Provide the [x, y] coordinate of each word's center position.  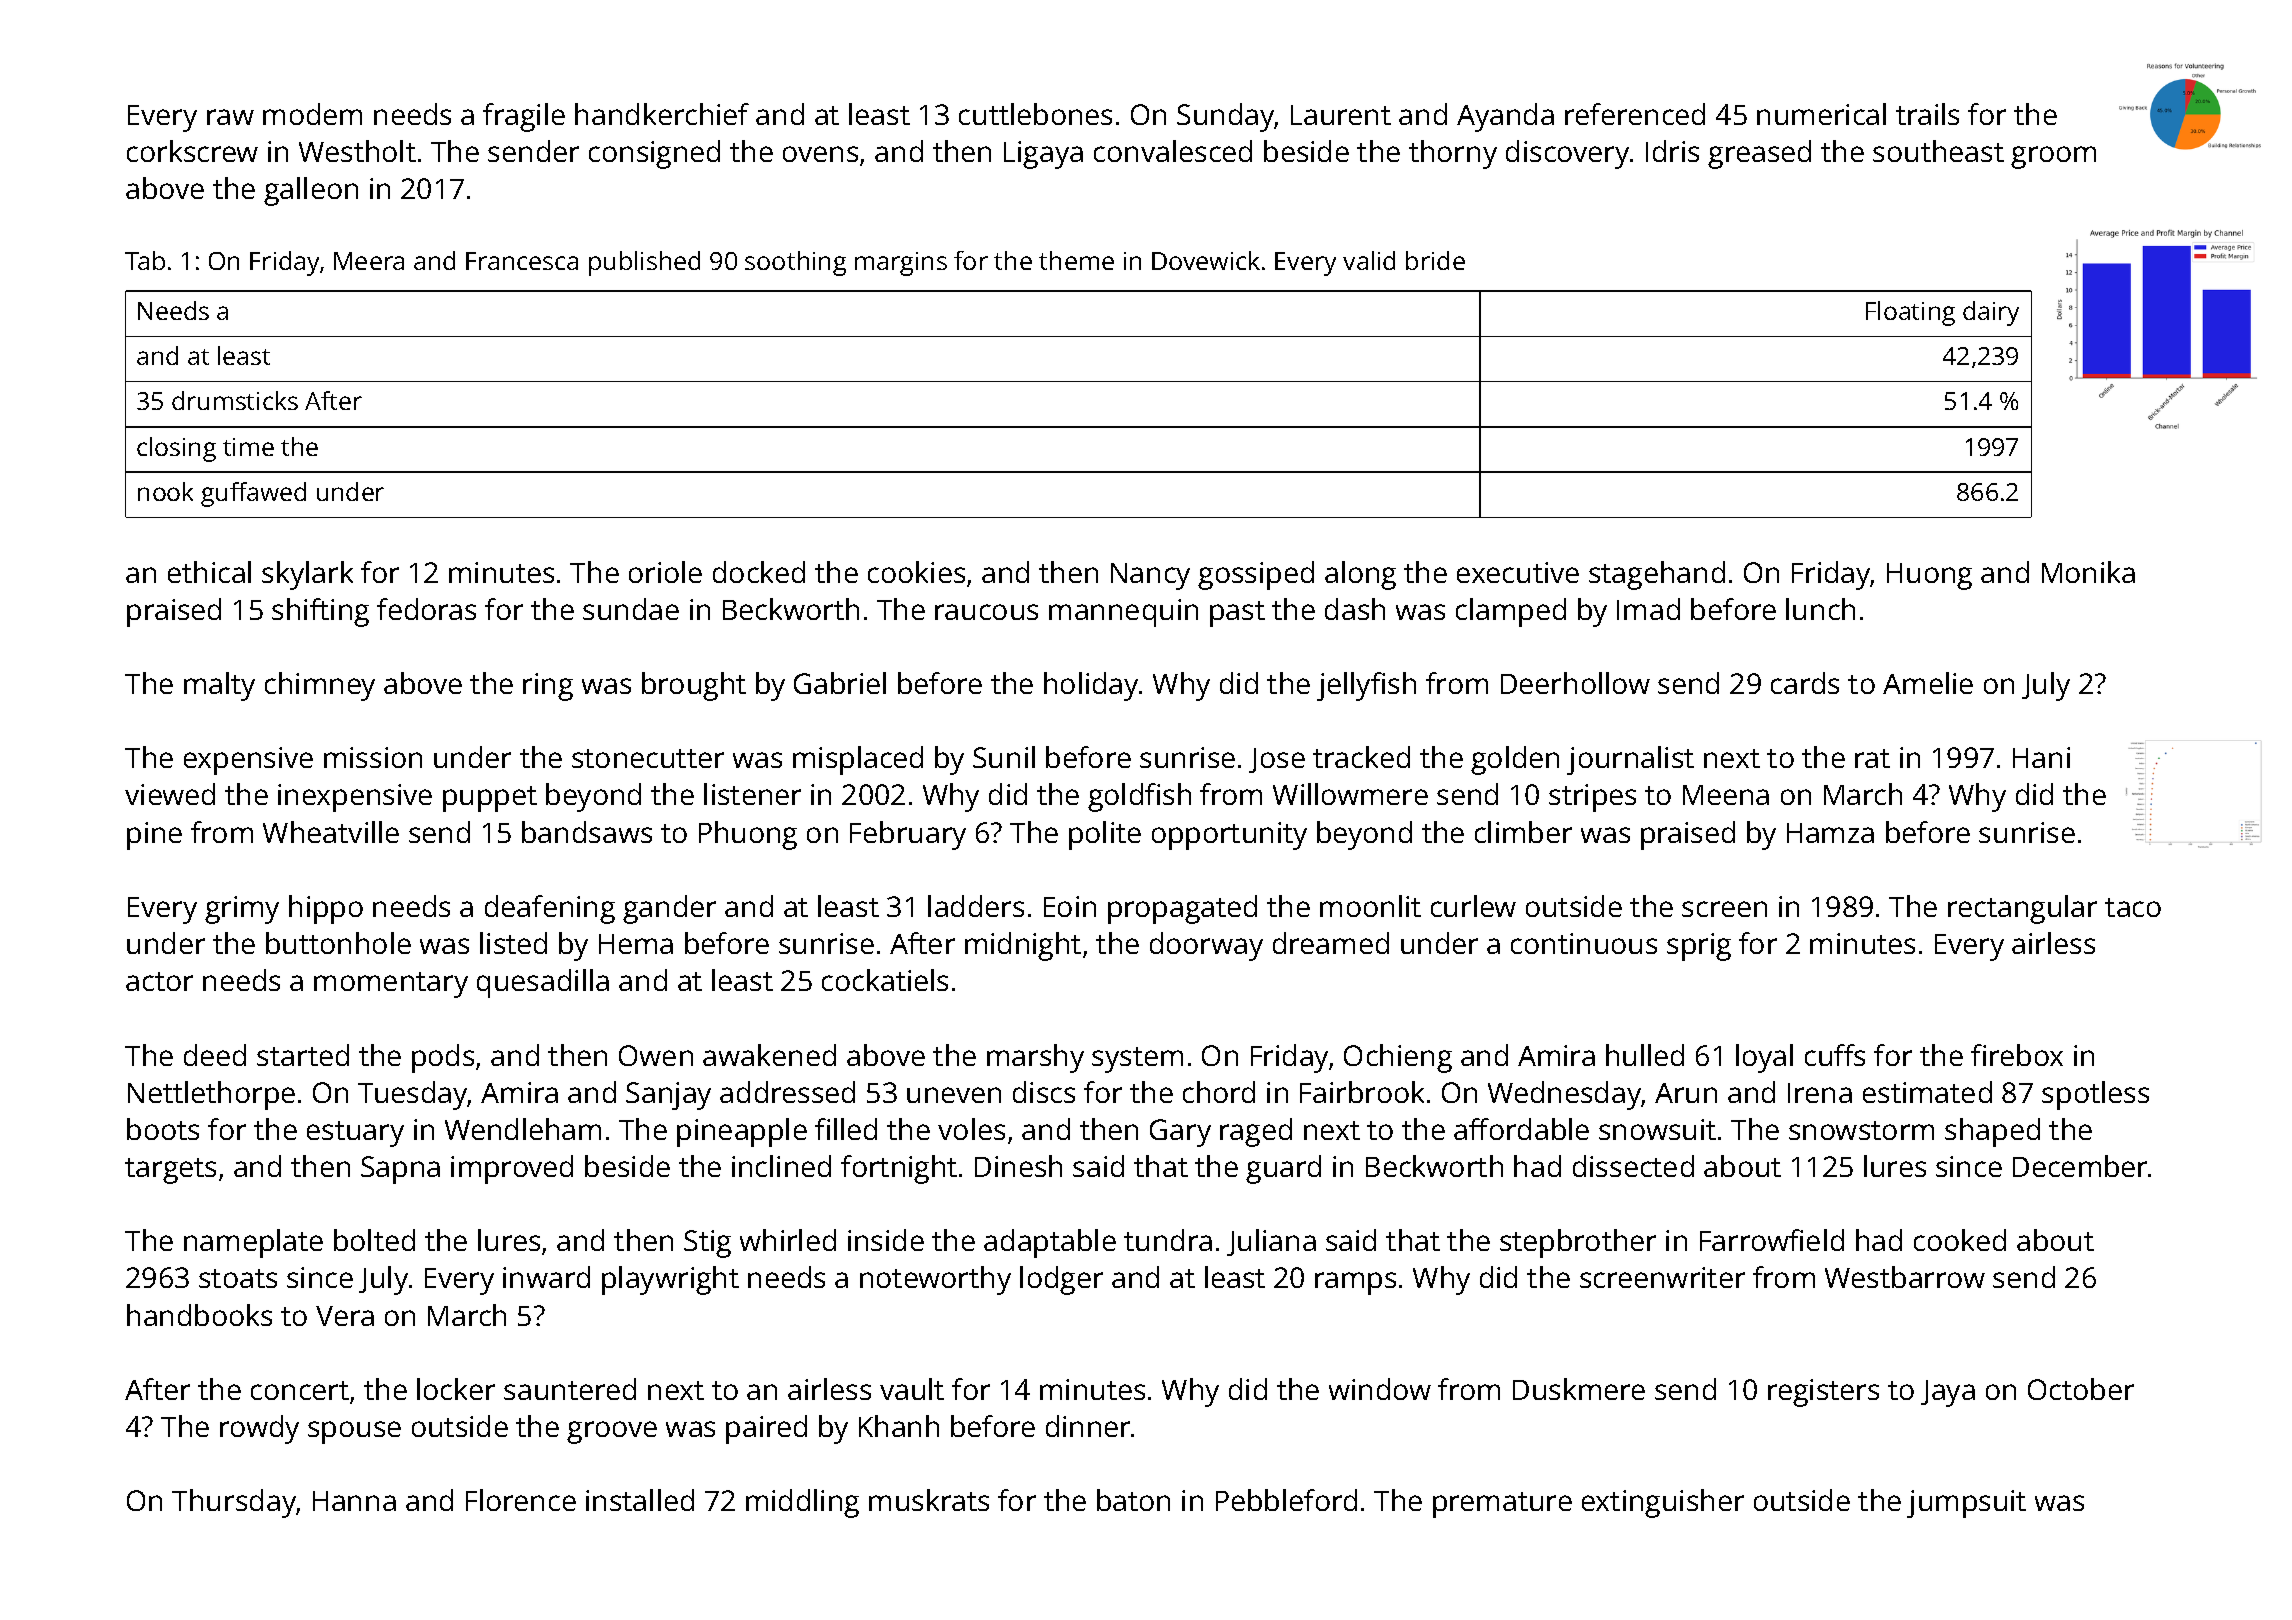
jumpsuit [1966, 1504]
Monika [2088, 572]
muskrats [929, 1500]
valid [1369, 260]
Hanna [354, 1501]
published [644, 263]
